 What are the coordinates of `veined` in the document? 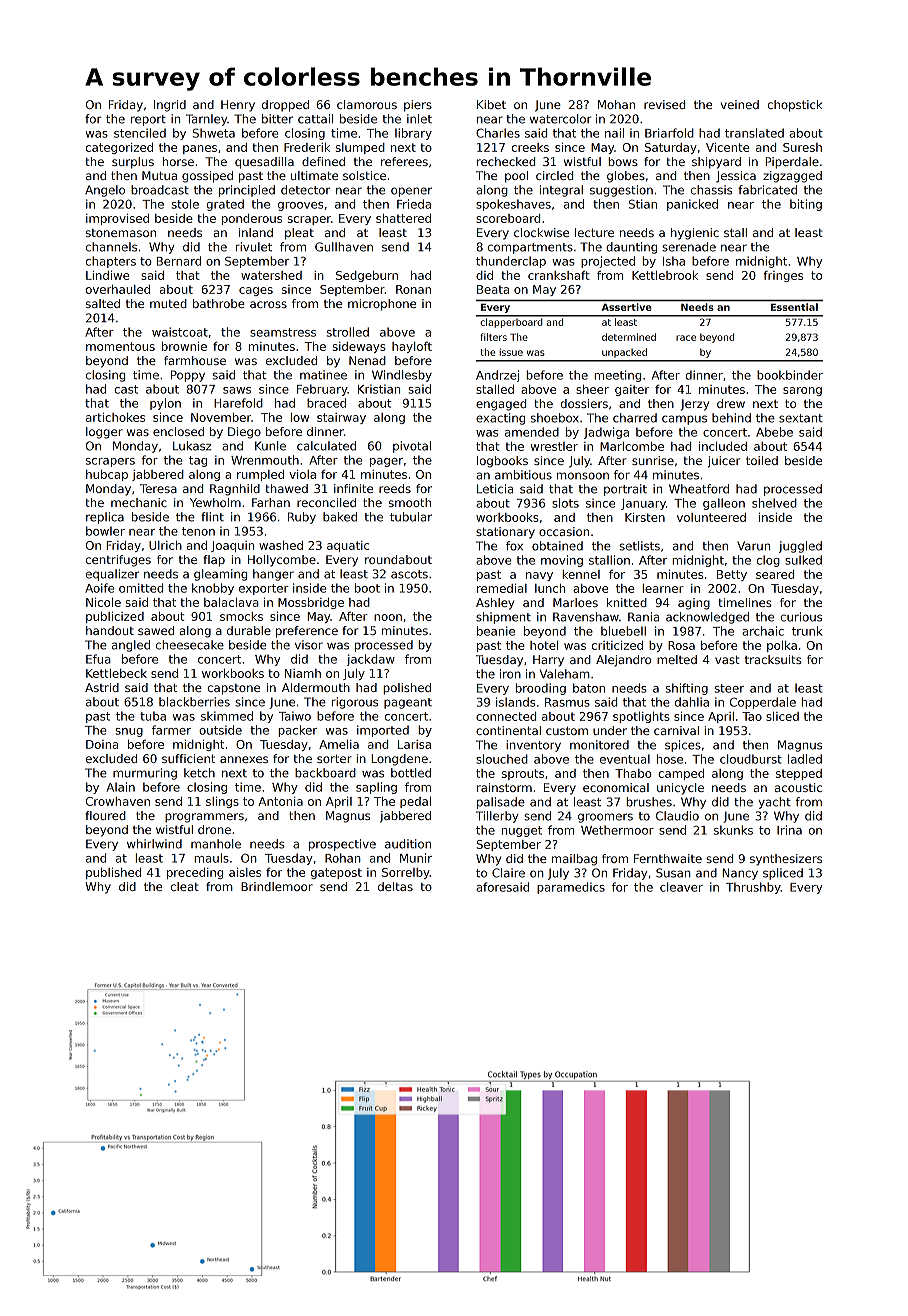 It's located at (740, 104).
